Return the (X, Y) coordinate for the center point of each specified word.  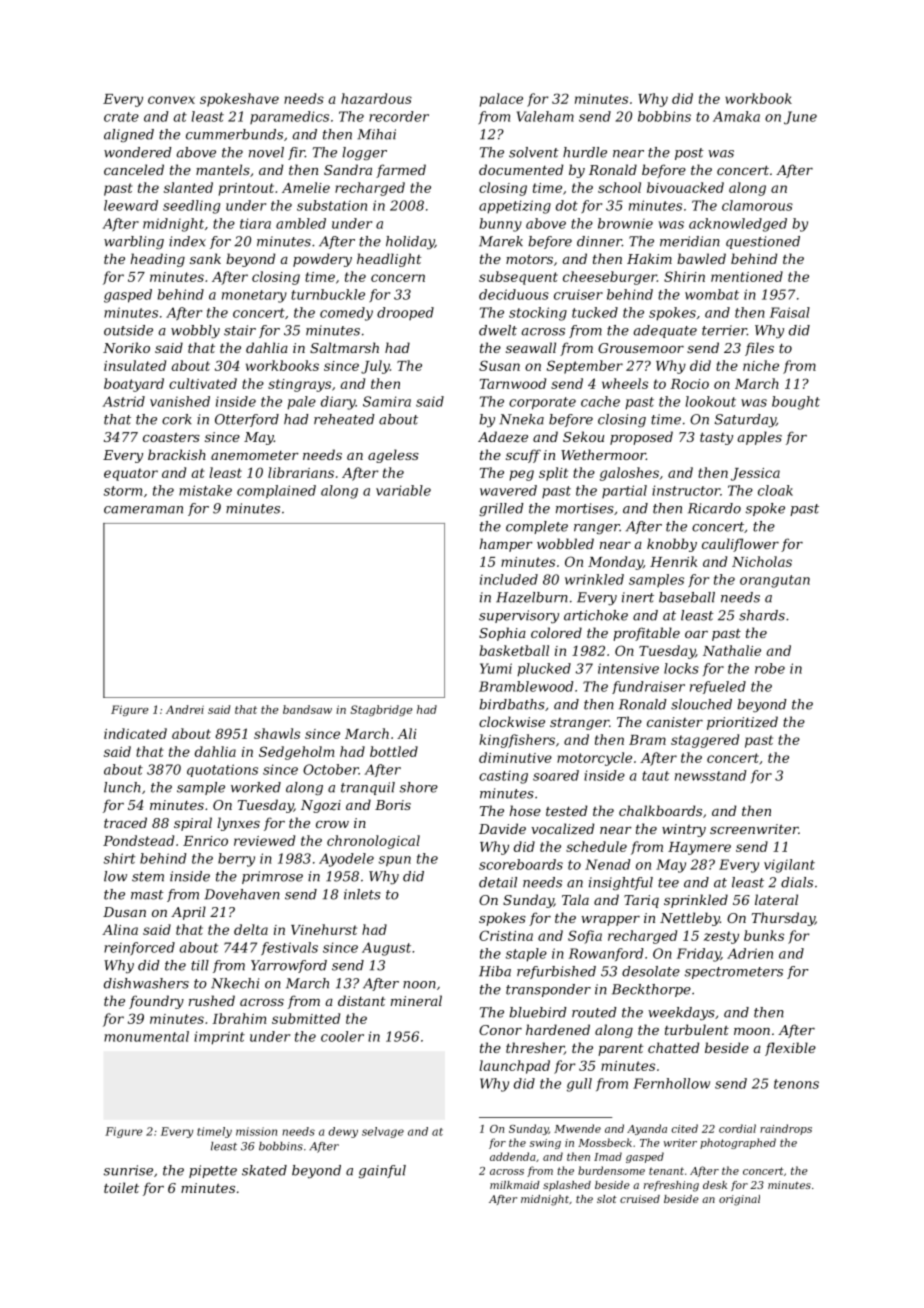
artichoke (596, 615)
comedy (346, 314)
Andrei (185, 709)
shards (762, 615)
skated (264, 1170)
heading (158, 260)
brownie (625, 223)
